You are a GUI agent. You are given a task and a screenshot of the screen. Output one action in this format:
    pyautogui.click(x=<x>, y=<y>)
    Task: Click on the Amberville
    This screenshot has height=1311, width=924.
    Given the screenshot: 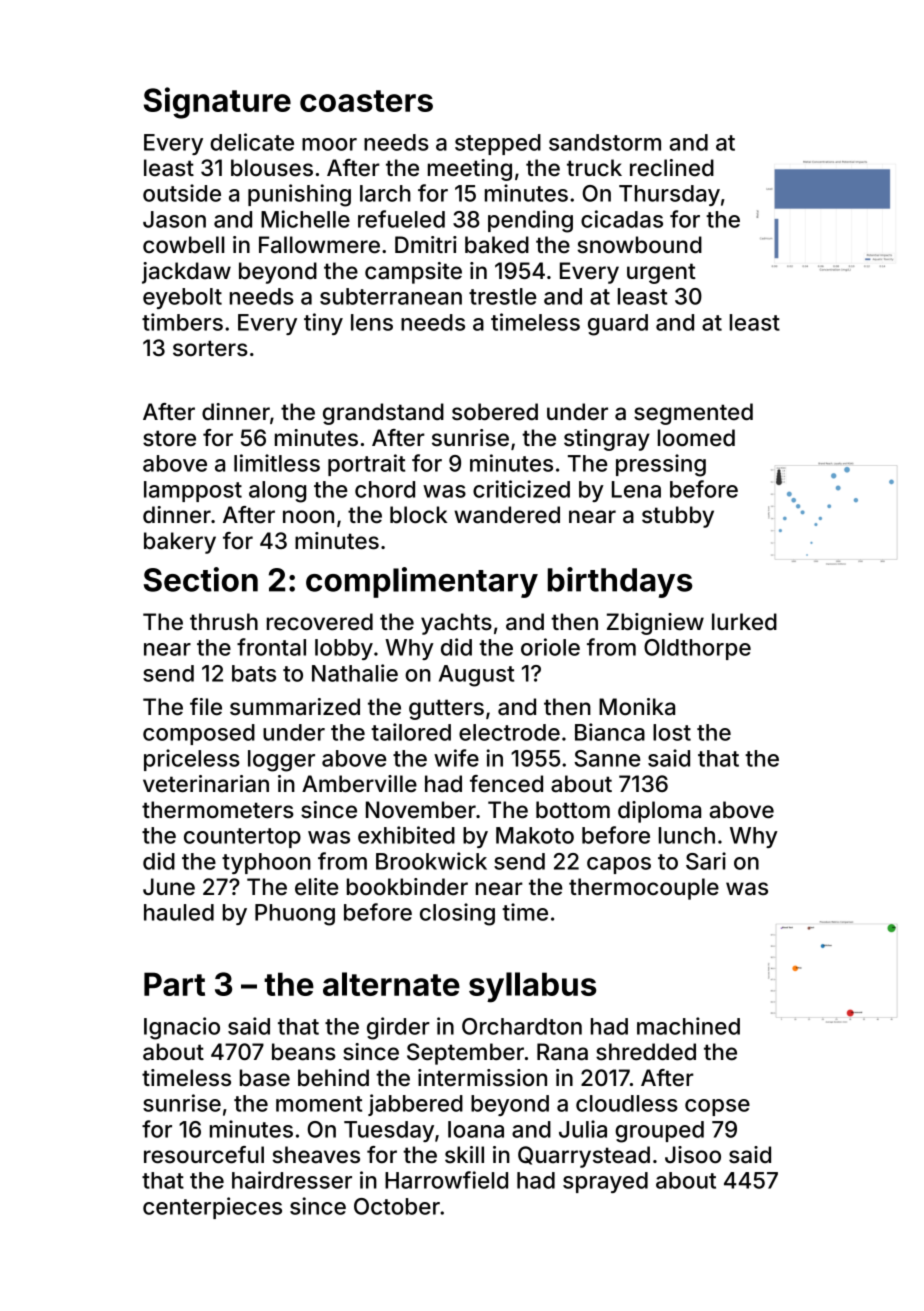 What is the action you would take?
    pyautogui.click(x=359, y=783)
